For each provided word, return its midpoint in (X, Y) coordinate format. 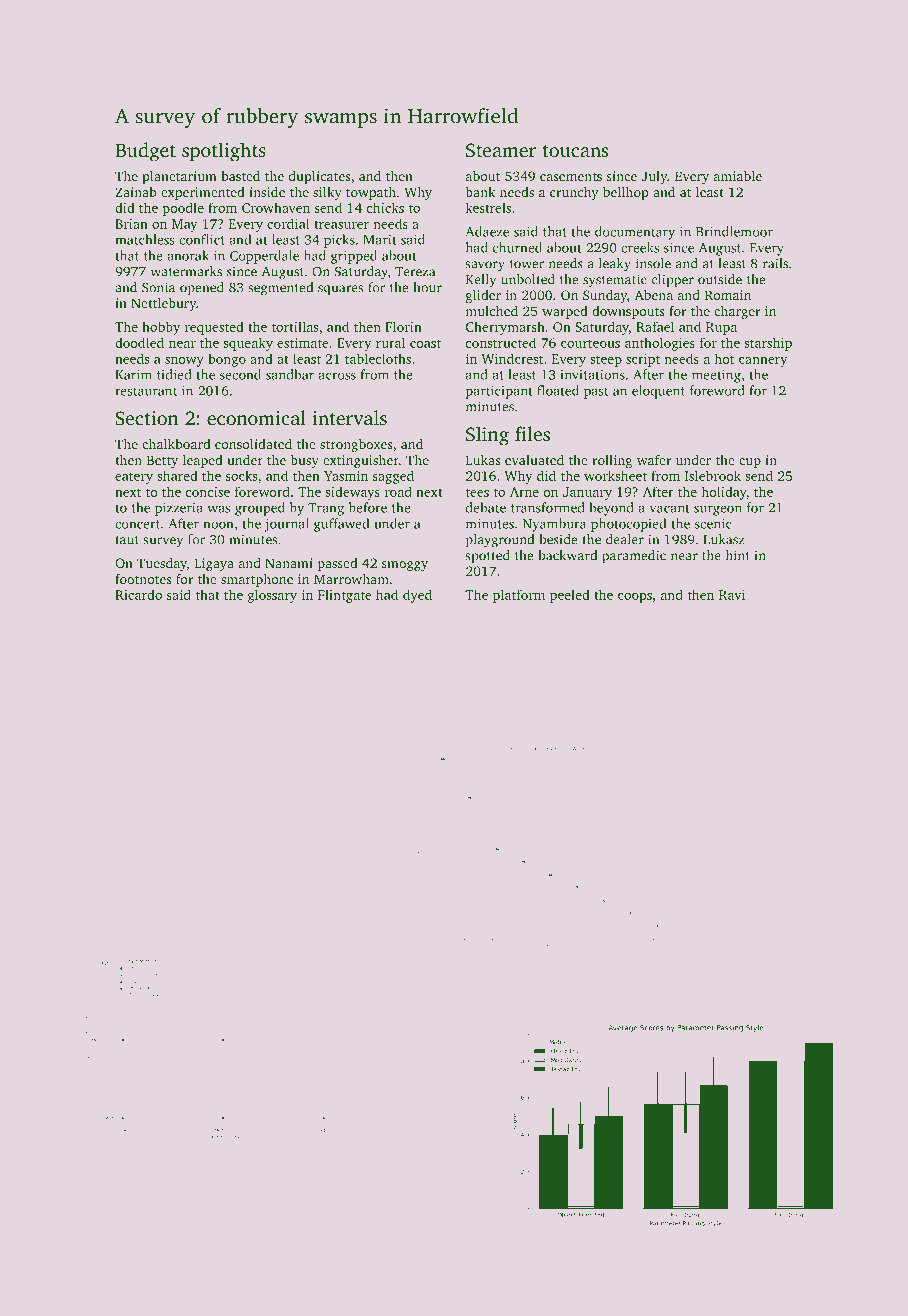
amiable (738, 176)
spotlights (224, 152)
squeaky (248, 344)
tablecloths (378, 358)
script (643, 360)
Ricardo (138, 594)
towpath (371, 193)
